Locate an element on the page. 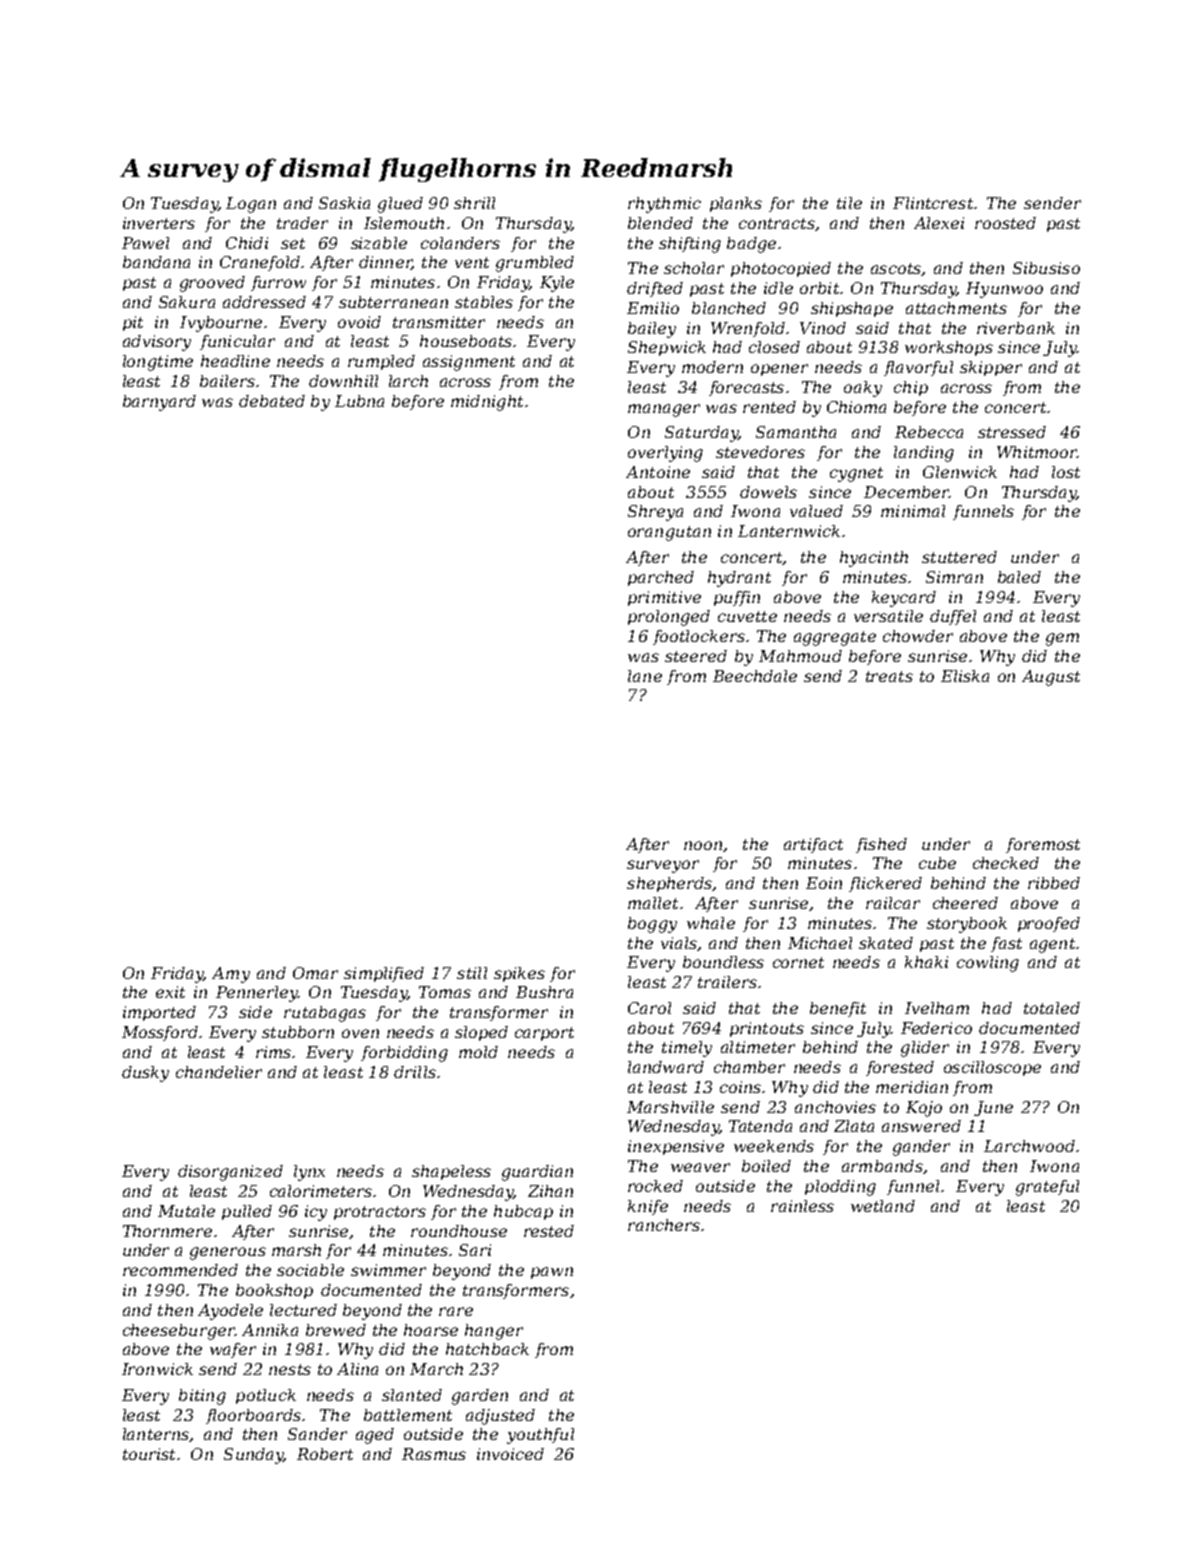 This document has width=1202, height=1556. Cranefold is located at coordinates (260, 263).
